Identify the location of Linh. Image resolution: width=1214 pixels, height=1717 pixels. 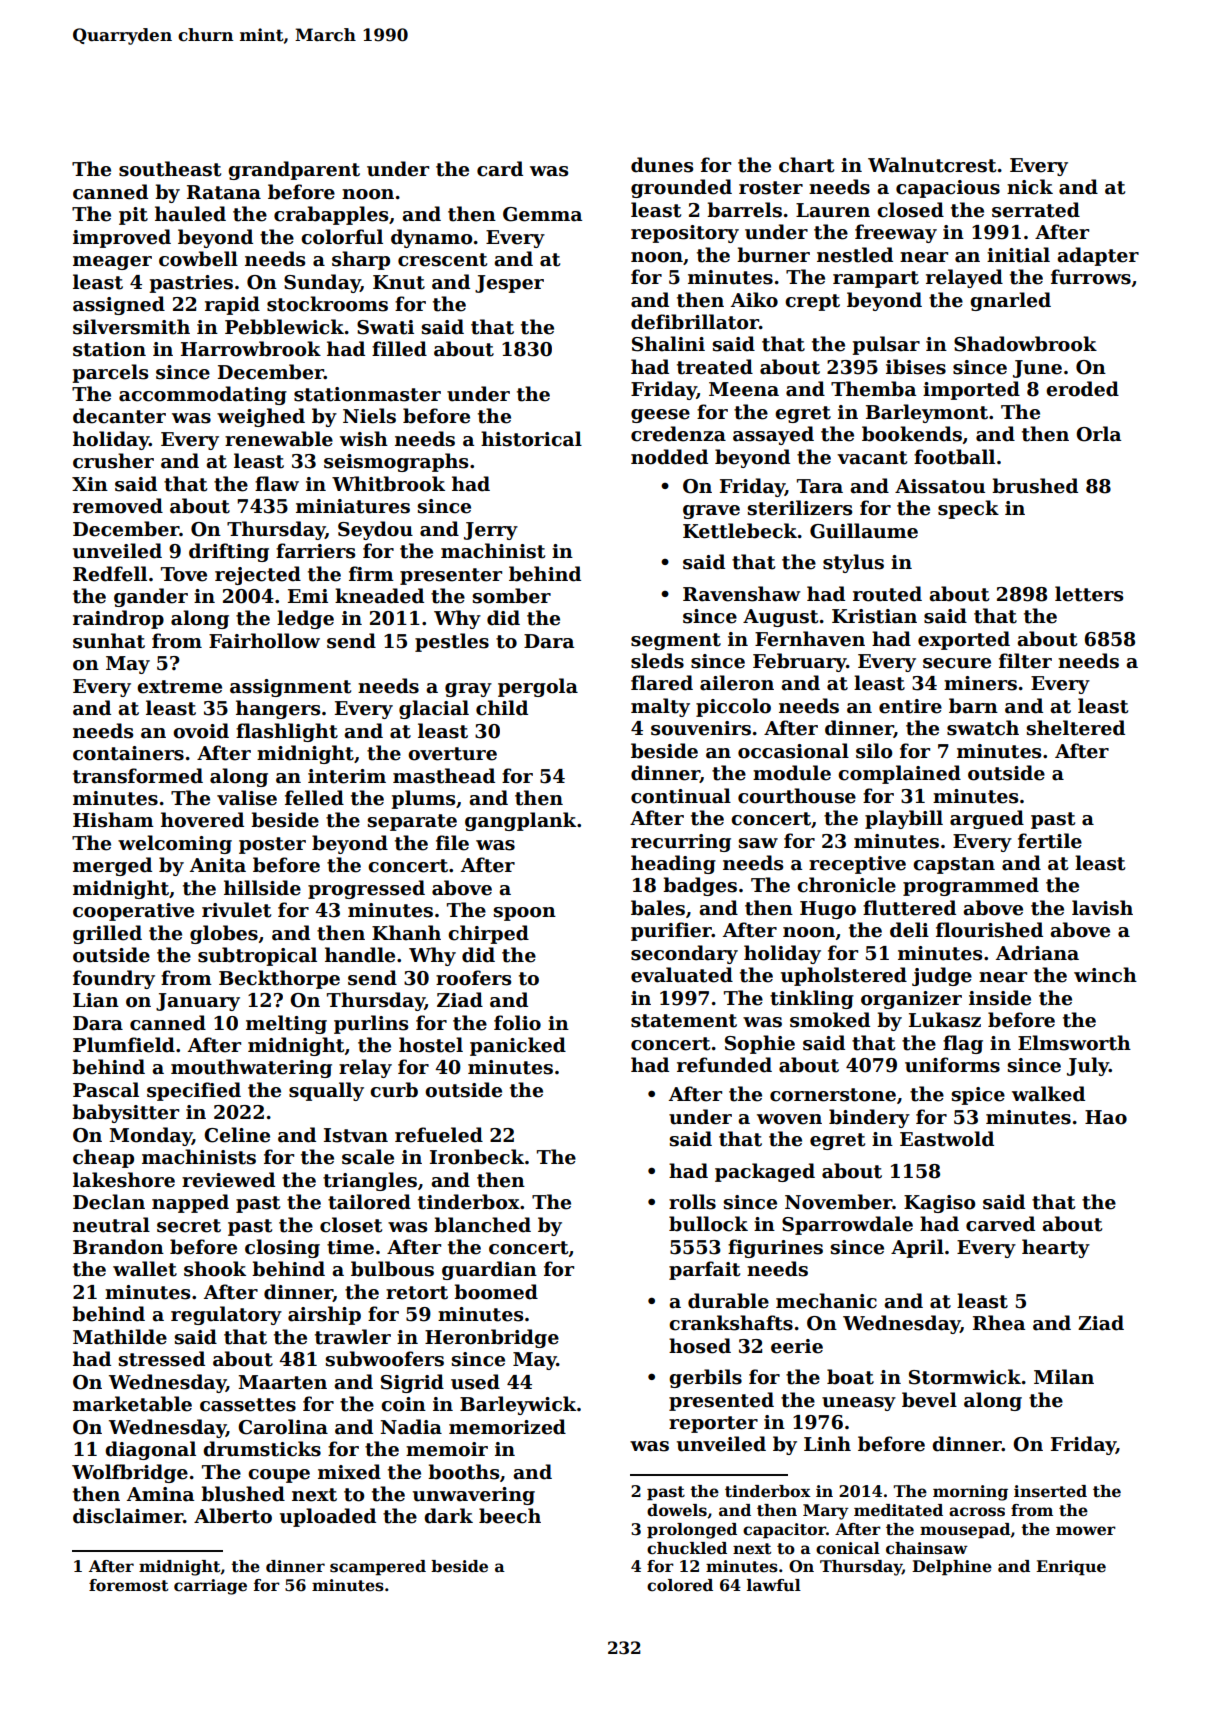
(827, 1443).
